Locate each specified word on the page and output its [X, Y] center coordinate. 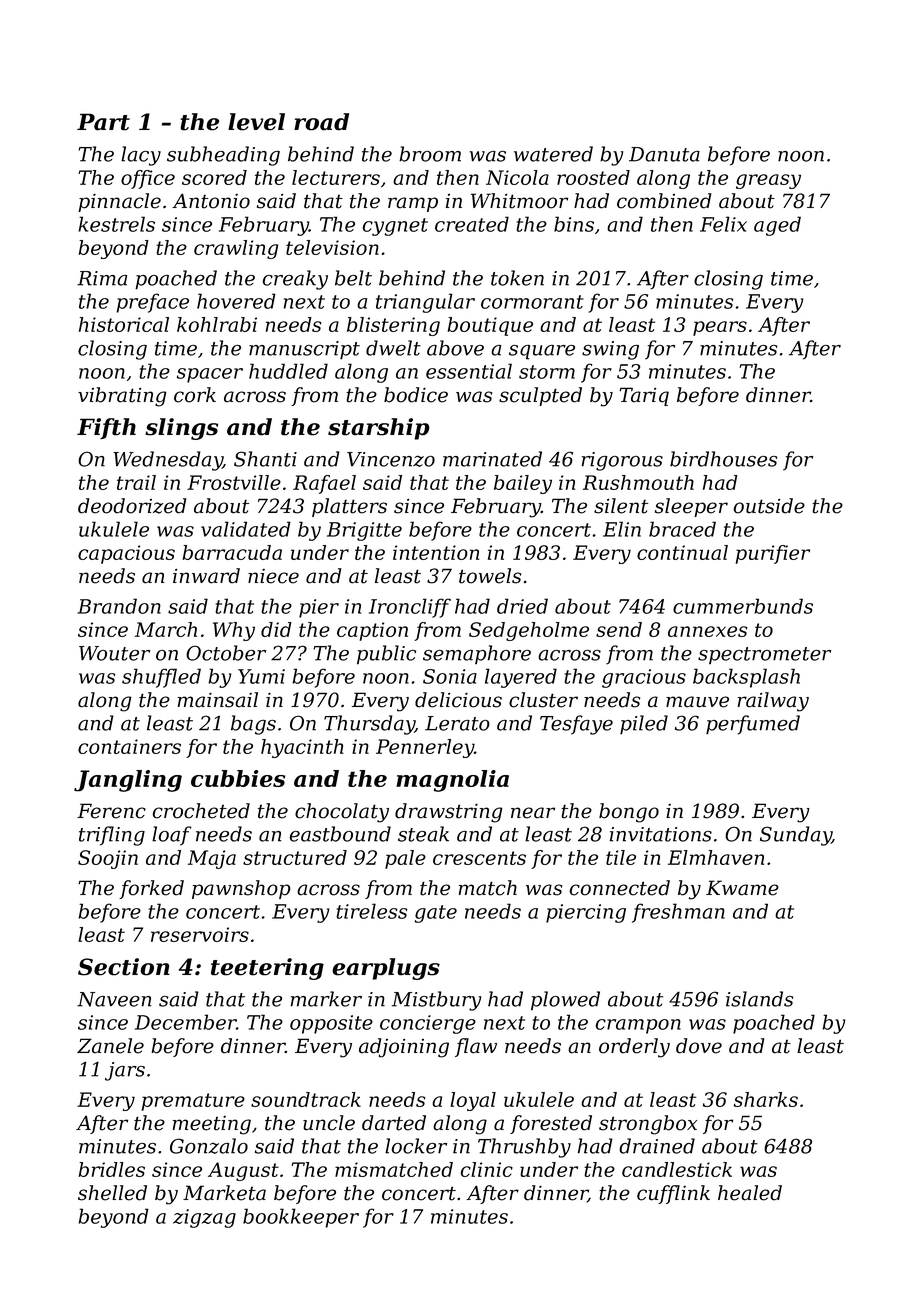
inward [206, 576]
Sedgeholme [529, 631]
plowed [565, 1001]
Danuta [664, 154]
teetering [267, 969]
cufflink [673, 1194]
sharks [766, 1099]
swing [610, 350]
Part [103, 122]
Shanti [265, 459]
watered [553, 154]
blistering [393, 326]
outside [769, 506]
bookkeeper [301, 1218]
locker [416, 1146]
